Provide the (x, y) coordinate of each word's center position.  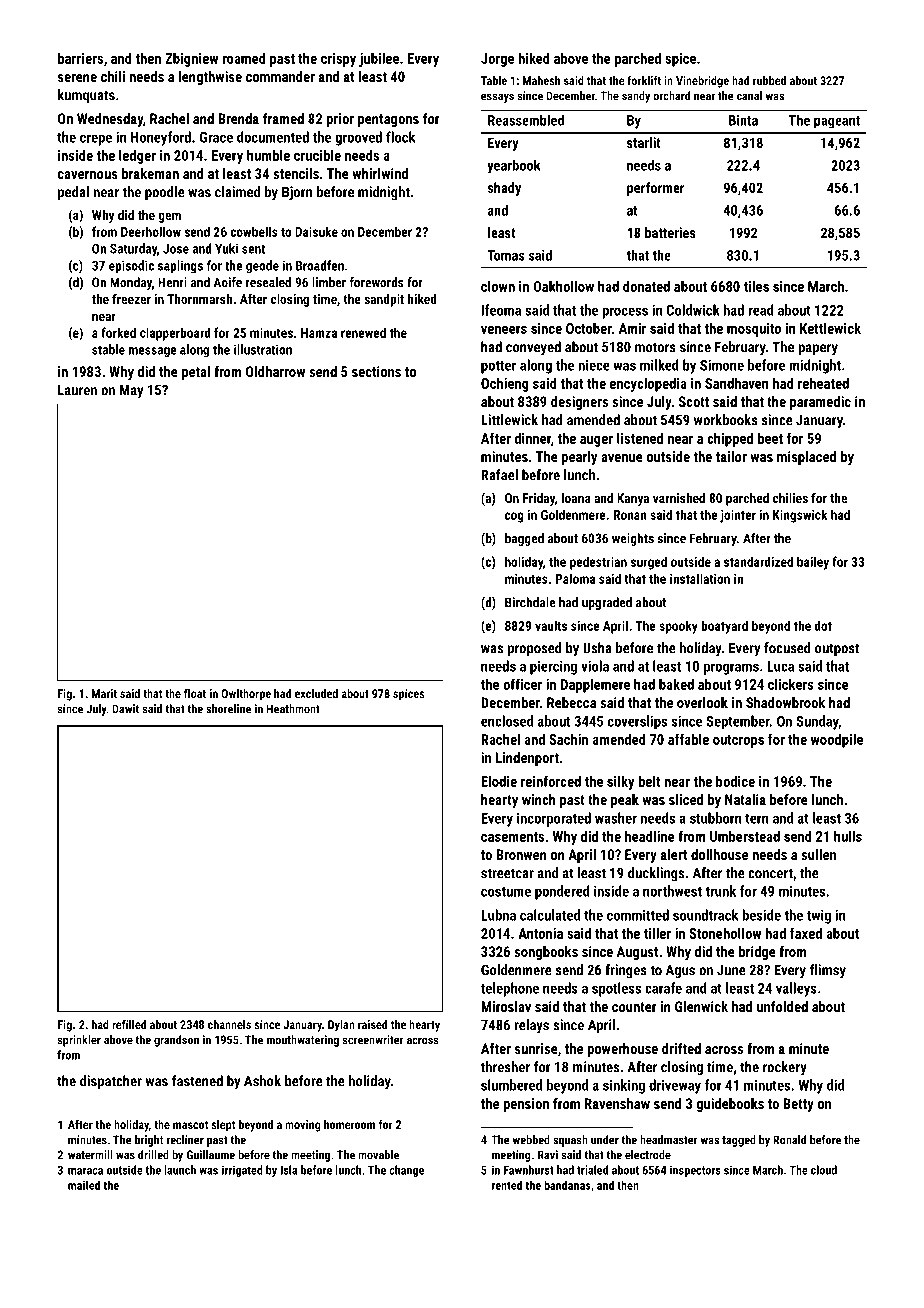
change (406, 1171)
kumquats (86, 96)
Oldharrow (275, 371)
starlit (644, 142)
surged (649, 563)
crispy (338, 60)
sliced (686, 799)
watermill (90, 1155)
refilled (129, 1024)
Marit (104, 693)
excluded (316, 693)
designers (579, 403)
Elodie (499, 781)
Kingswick (800, 516)
